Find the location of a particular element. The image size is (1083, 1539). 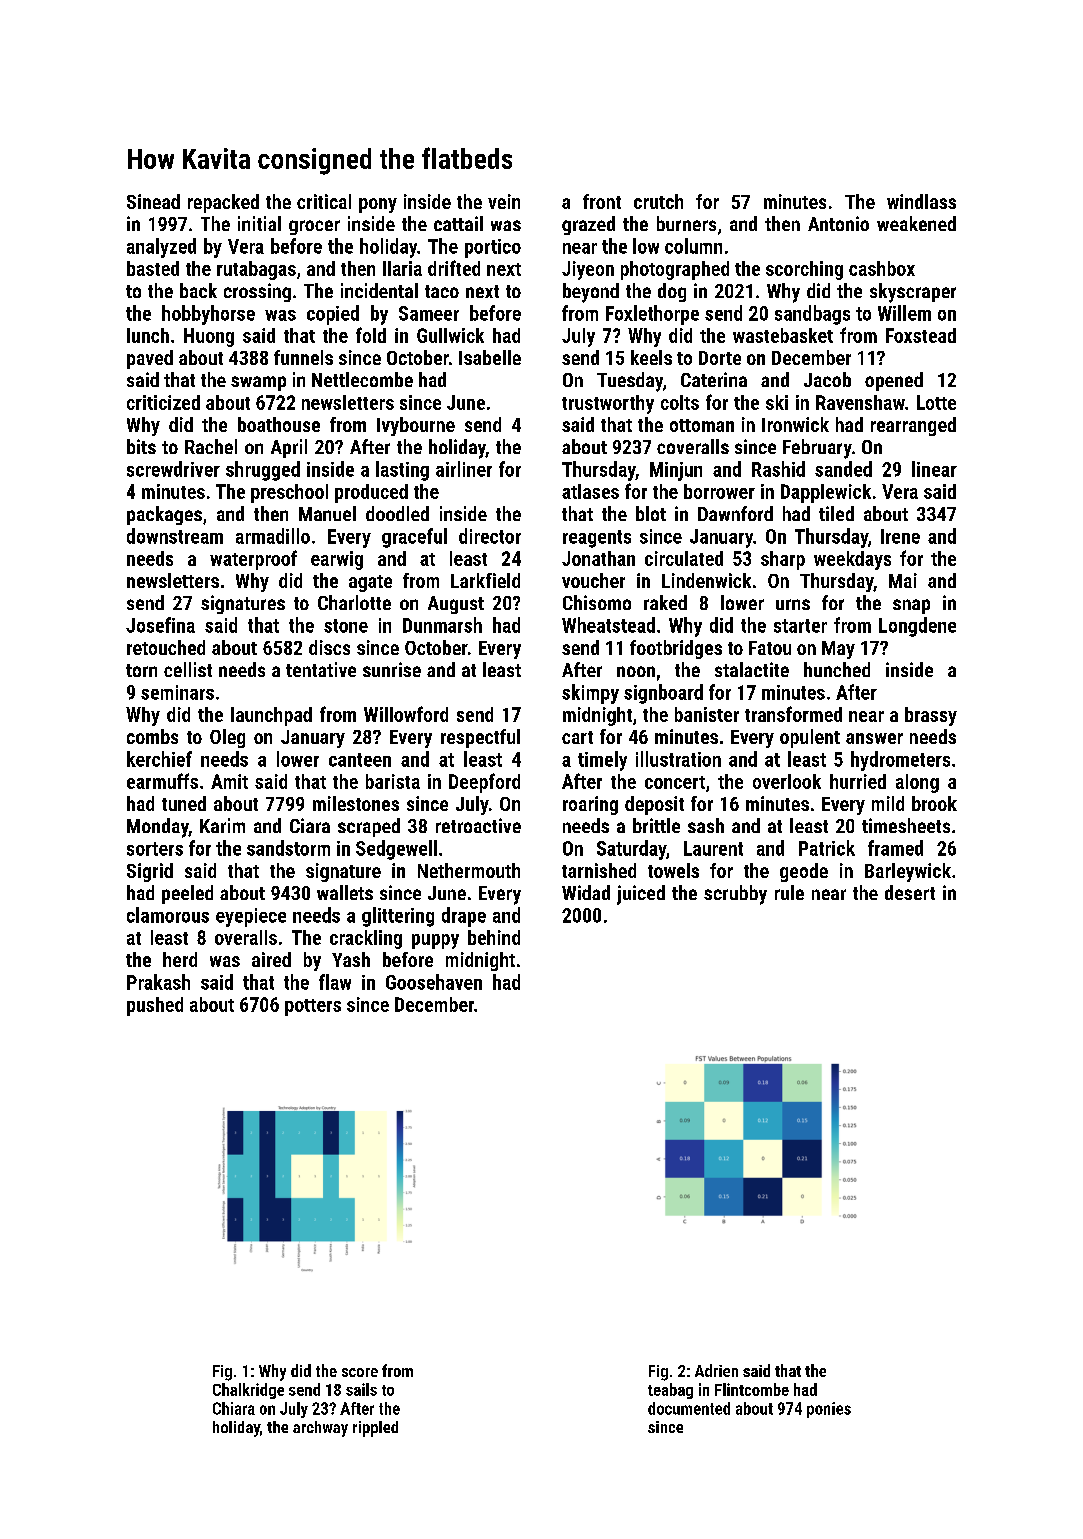

combs is located at coordinates (152, 736).
